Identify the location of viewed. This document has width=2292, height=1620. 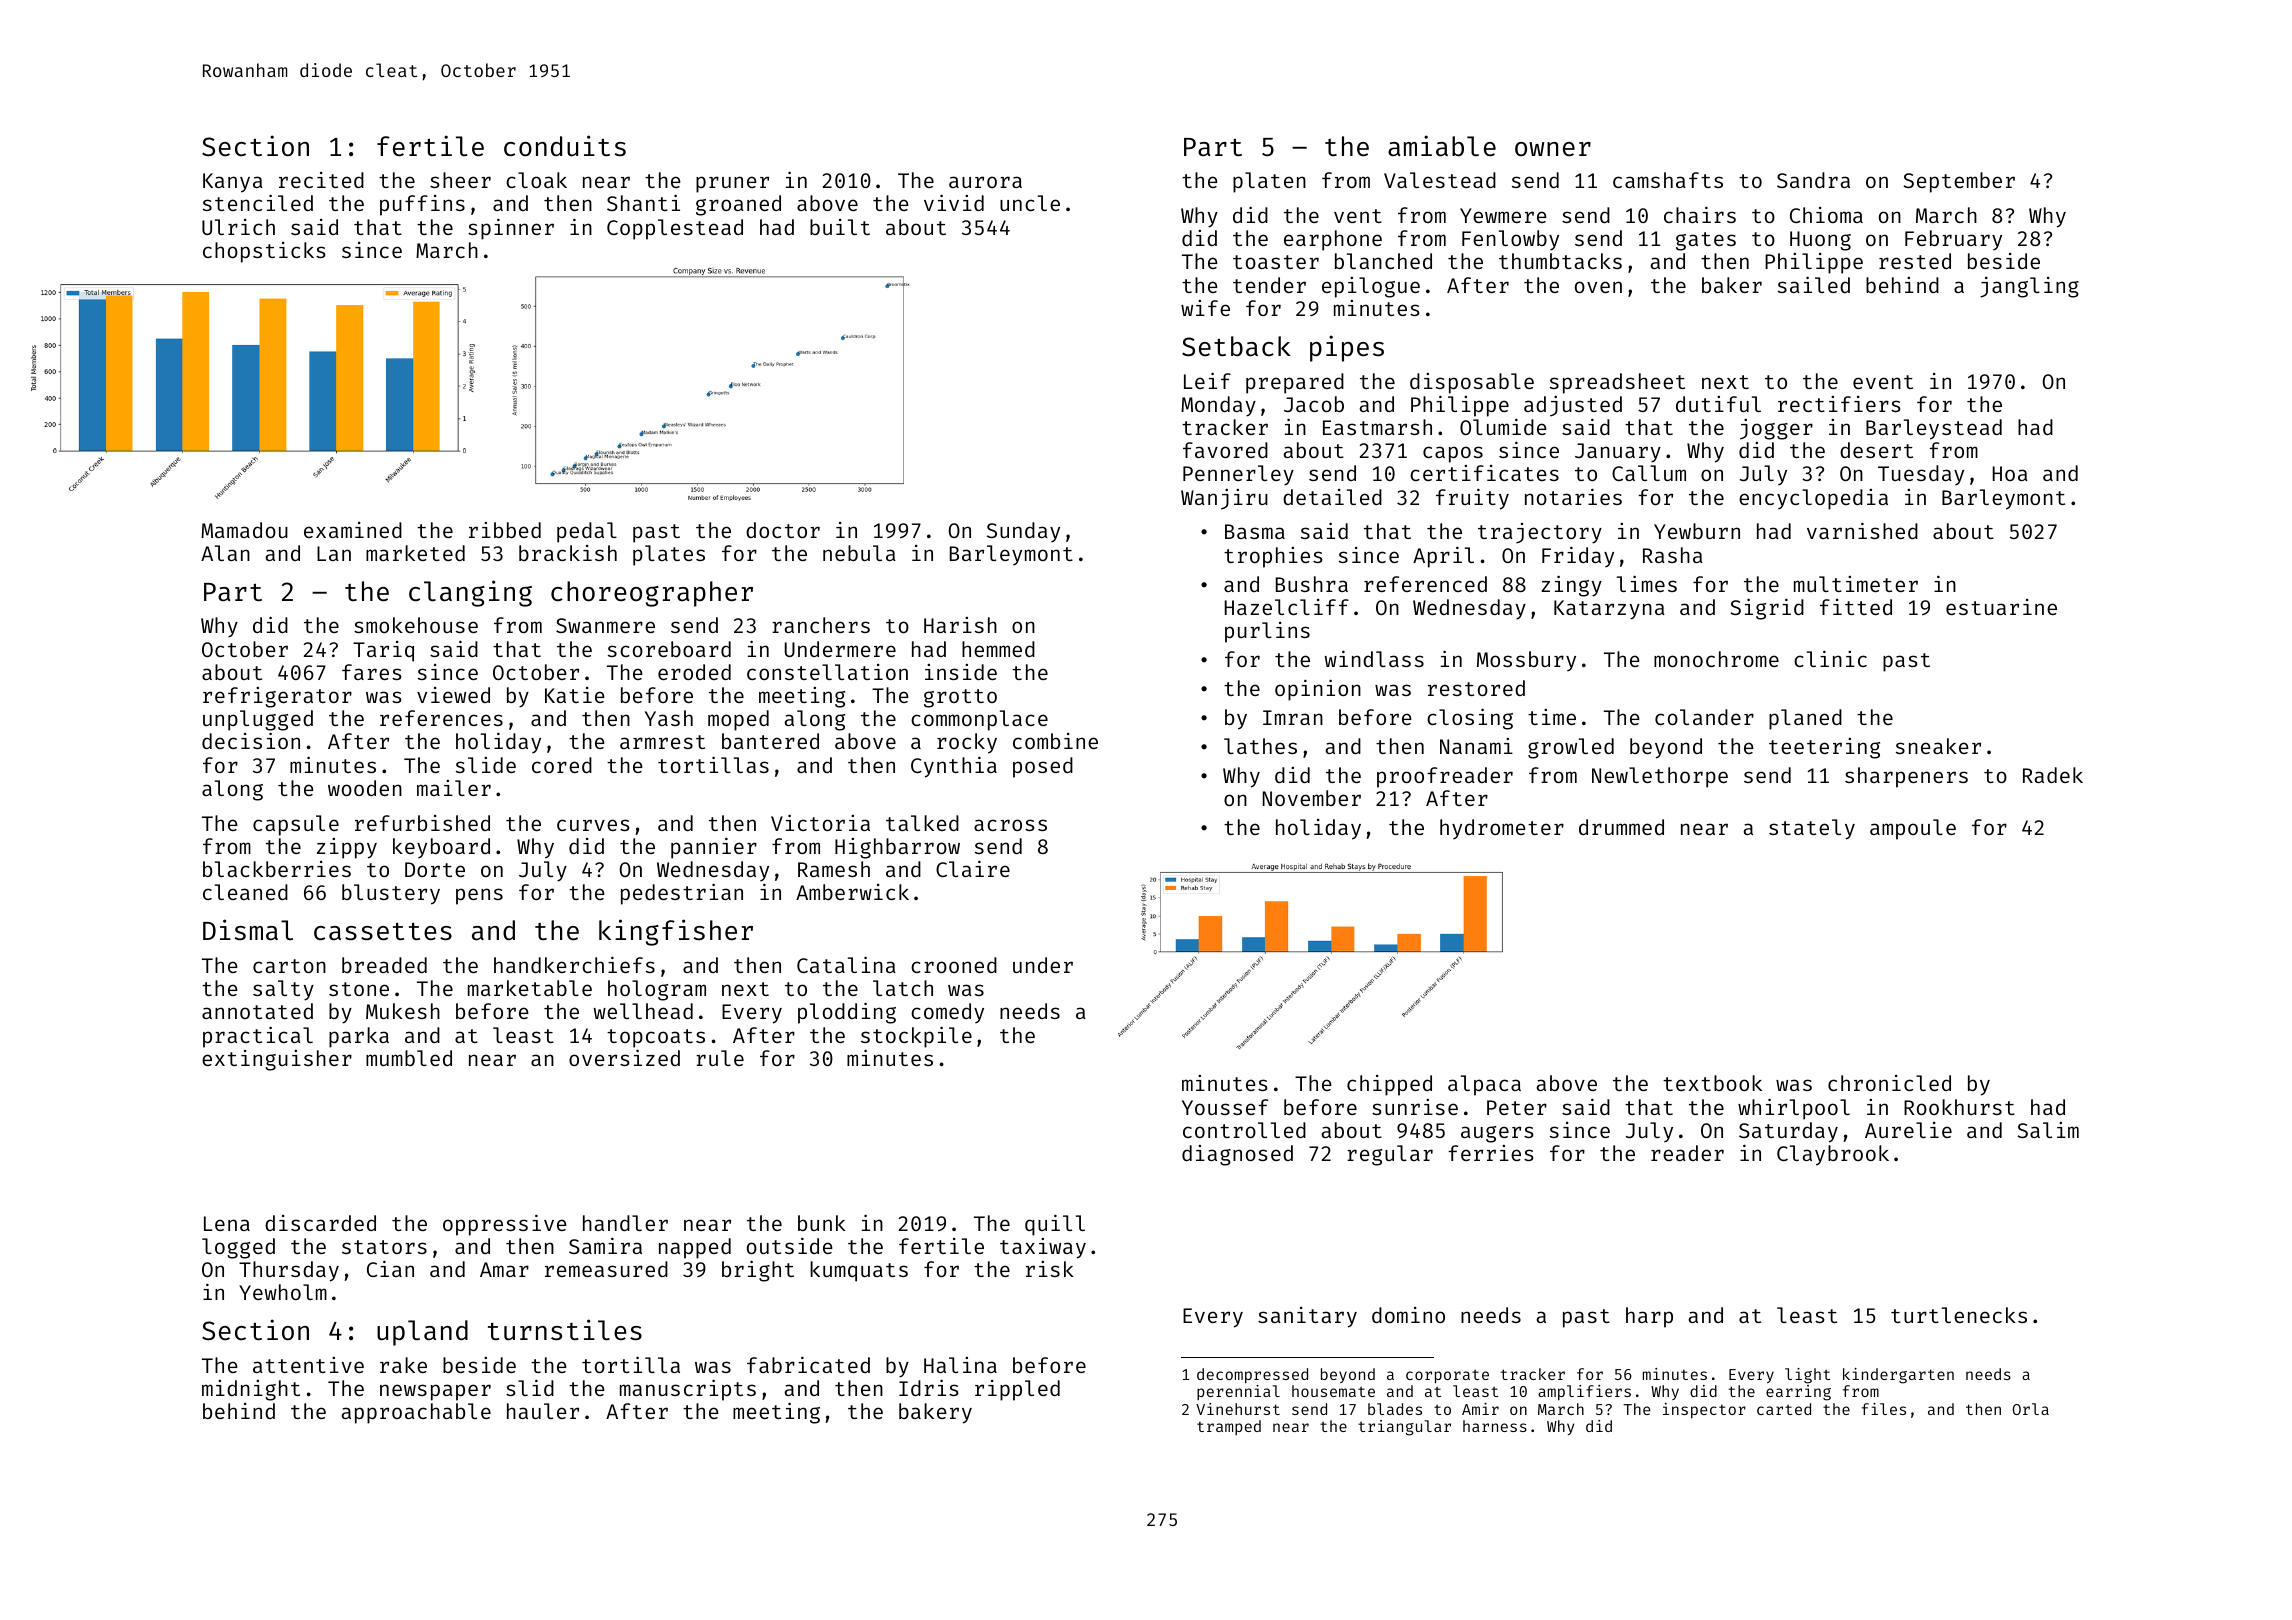
(453, 695).
